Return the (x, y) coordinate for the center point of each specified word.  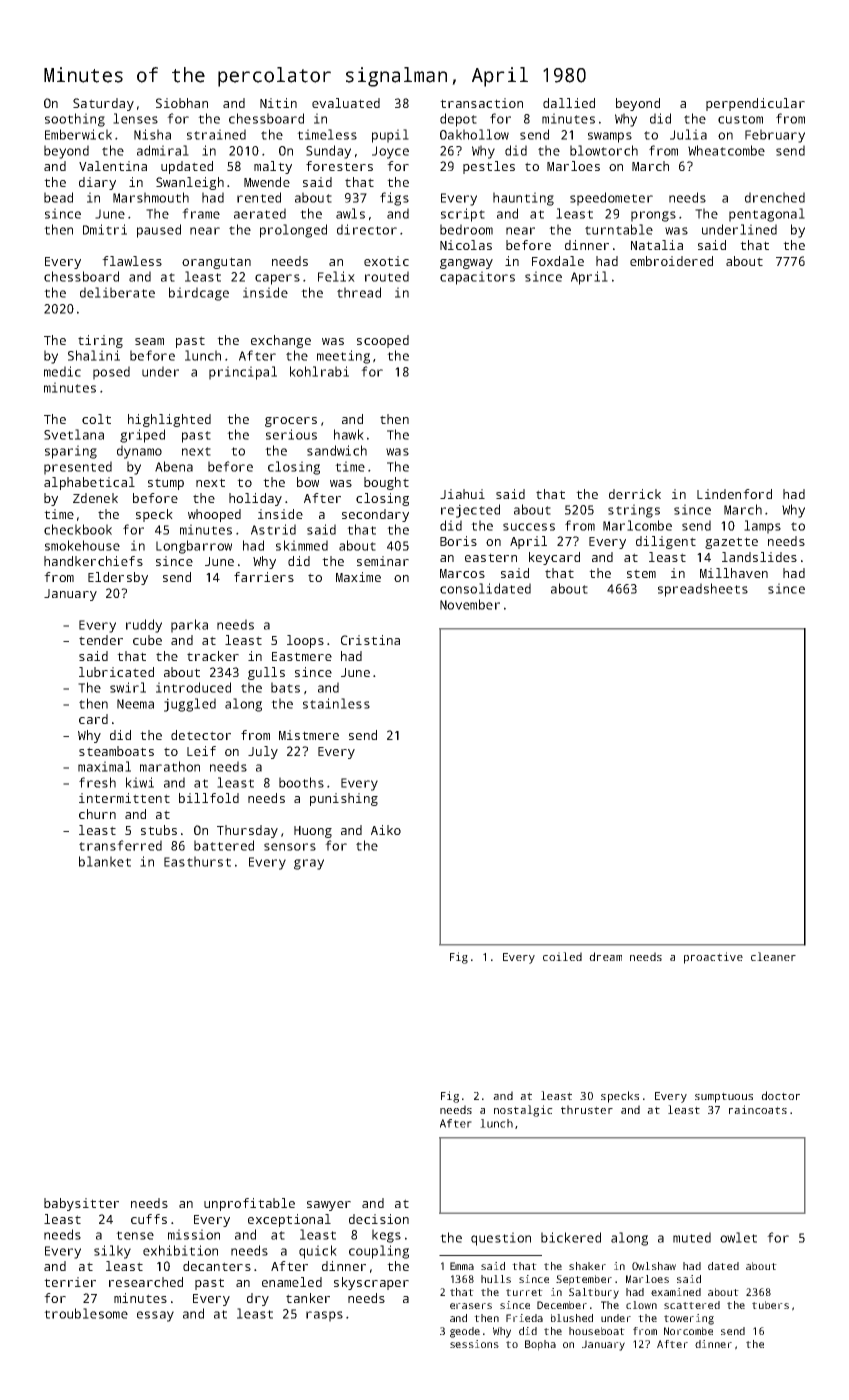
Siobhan (182, 103)
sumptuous (724, 1097)
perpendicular (755, 104)
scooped (383, 341)
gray (309, 864)
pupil (390, 136)
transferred (120, 845)
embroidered (671, 261)
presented (78, 468)
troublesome (86, 1313)
